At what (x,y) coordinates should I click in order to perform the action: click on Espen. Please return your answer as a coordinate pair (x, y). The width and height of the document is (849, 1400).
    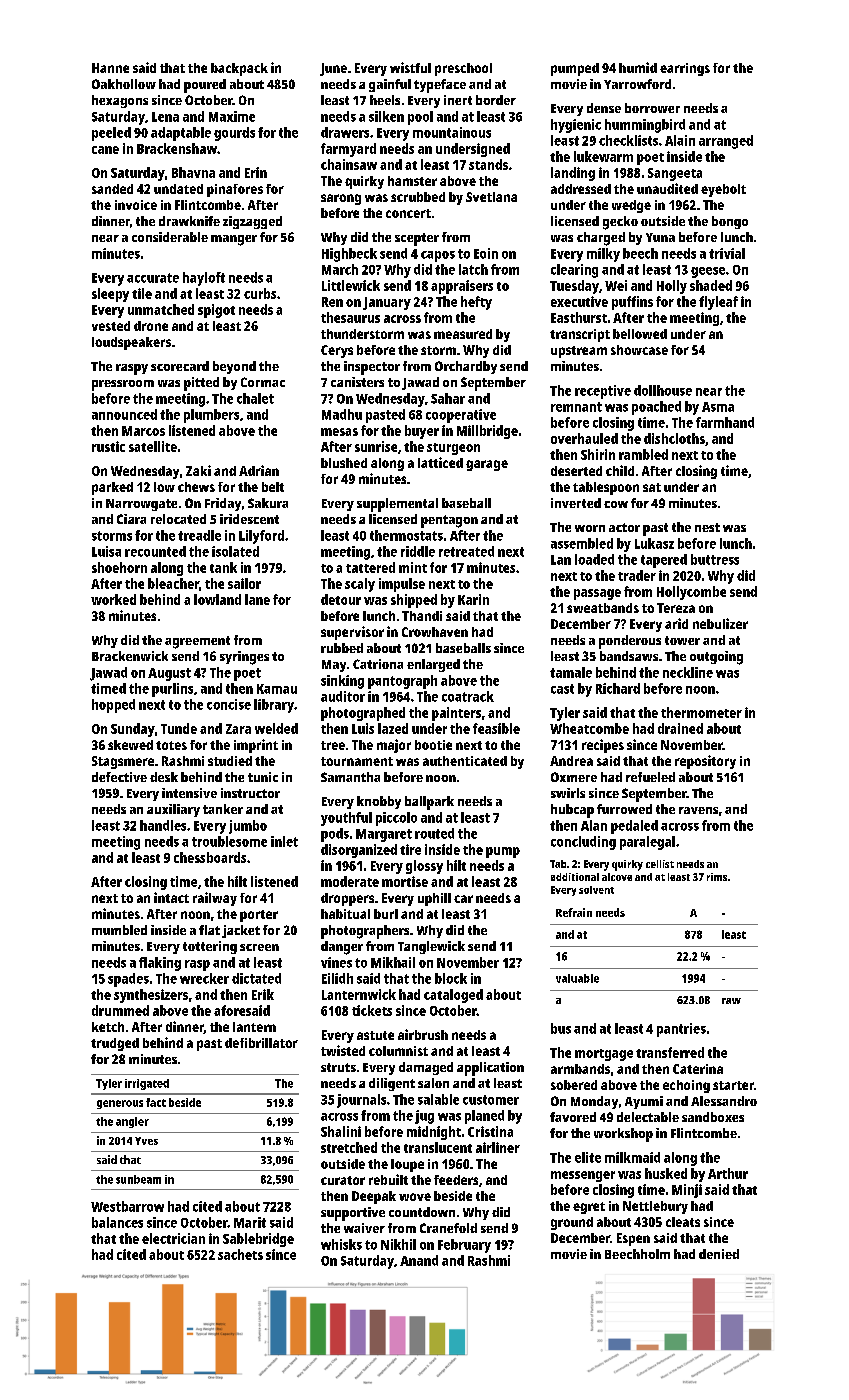
    Looking at the image, I should click on (633, 1239).
